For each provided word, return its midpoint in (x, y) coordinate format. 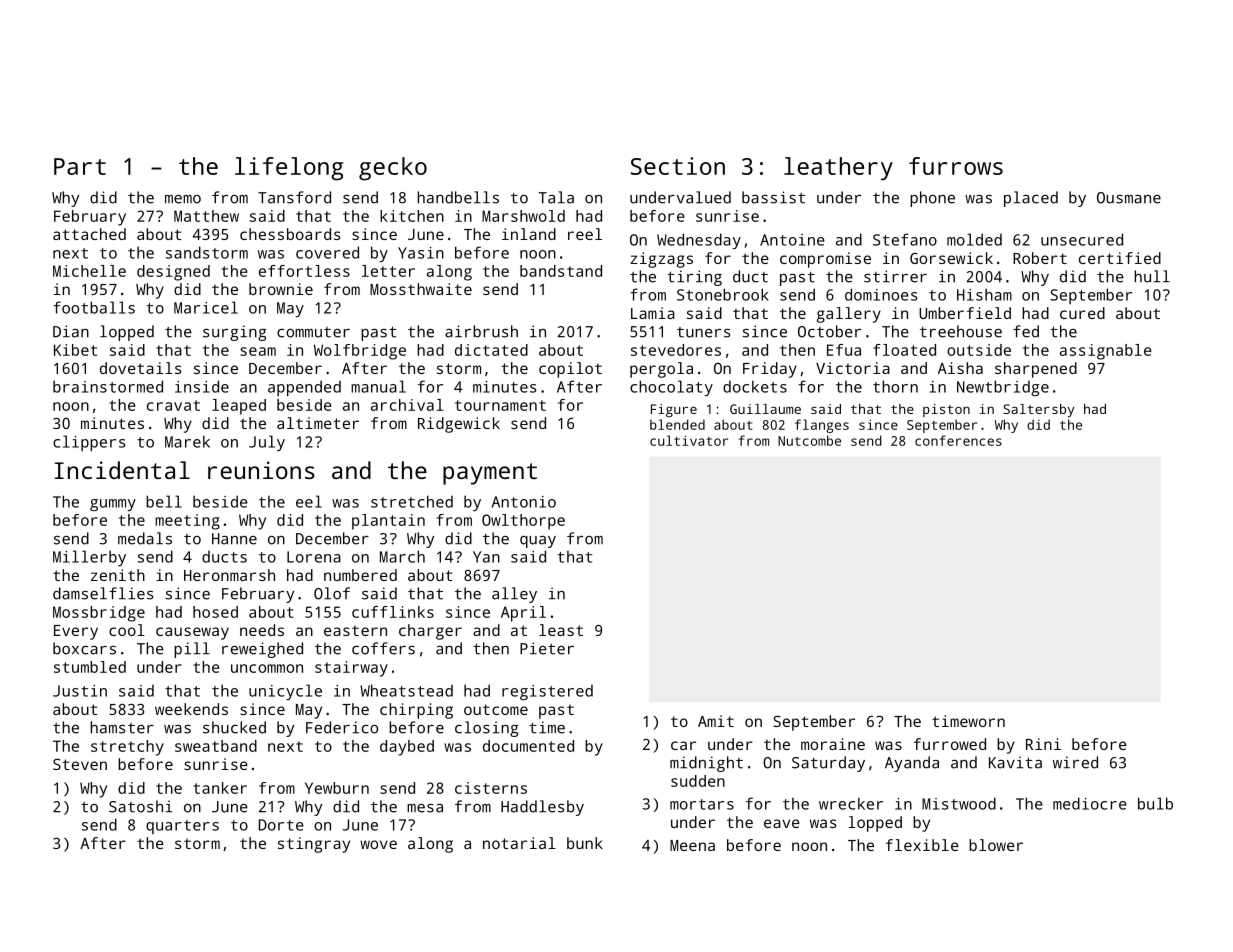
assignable (1106, 352)
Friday (770, 370)
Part (80, 166)
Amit (716, 721)
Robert (1040, 258)
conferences (958, 440)
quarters (182, 827)
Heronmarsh (229, 575)
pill (192, 650)
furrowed (950, 744)
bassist (773, 197)
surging (234, 333)
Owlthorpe (523, 522)
